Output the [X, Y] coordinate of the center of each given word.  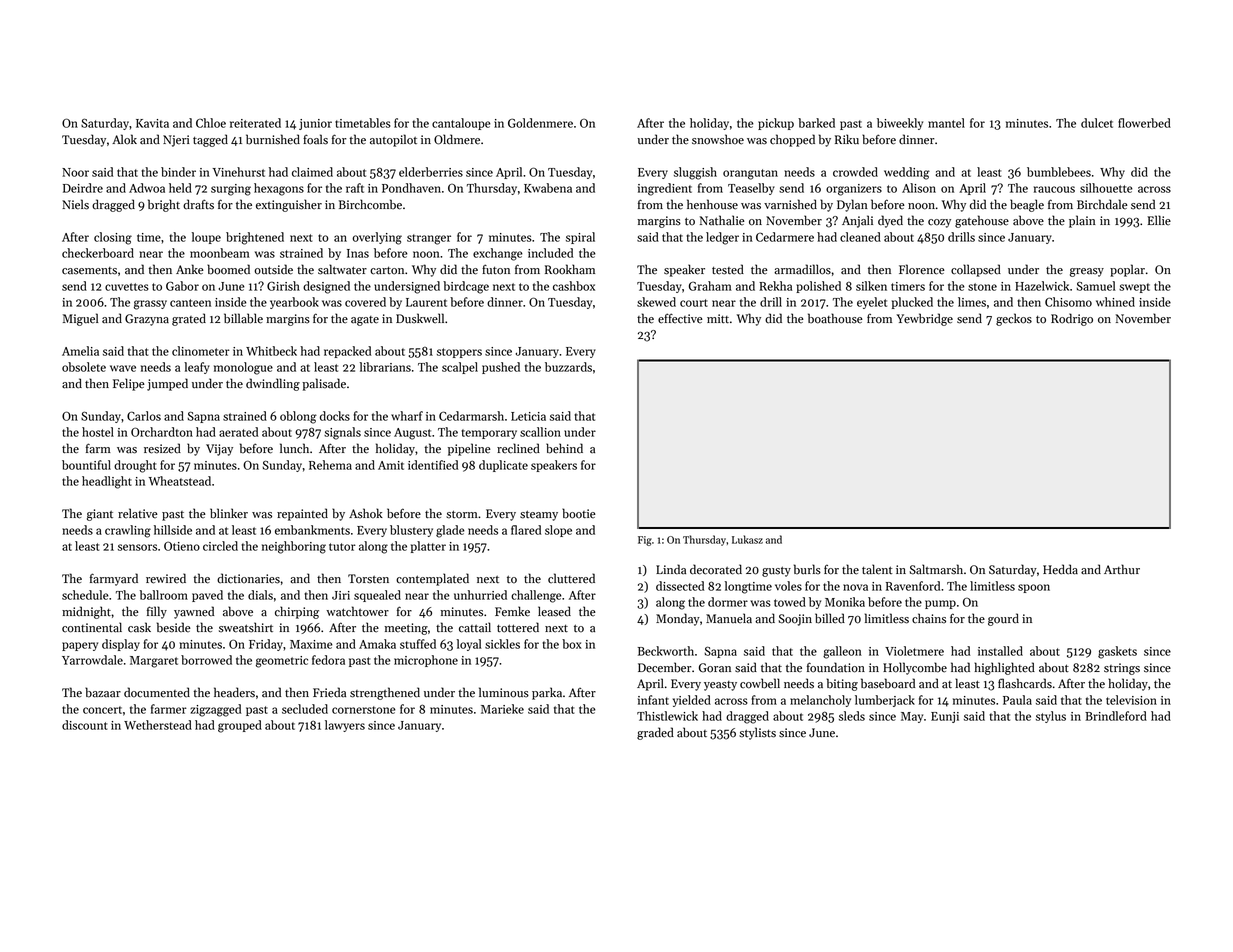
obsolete [84, 367]
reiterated [255, 123]
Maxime [311, 644]
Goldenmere [540, 123]
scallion [540, 432]
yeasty [720, 686]
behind [564, 448]
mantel [946, 123]
